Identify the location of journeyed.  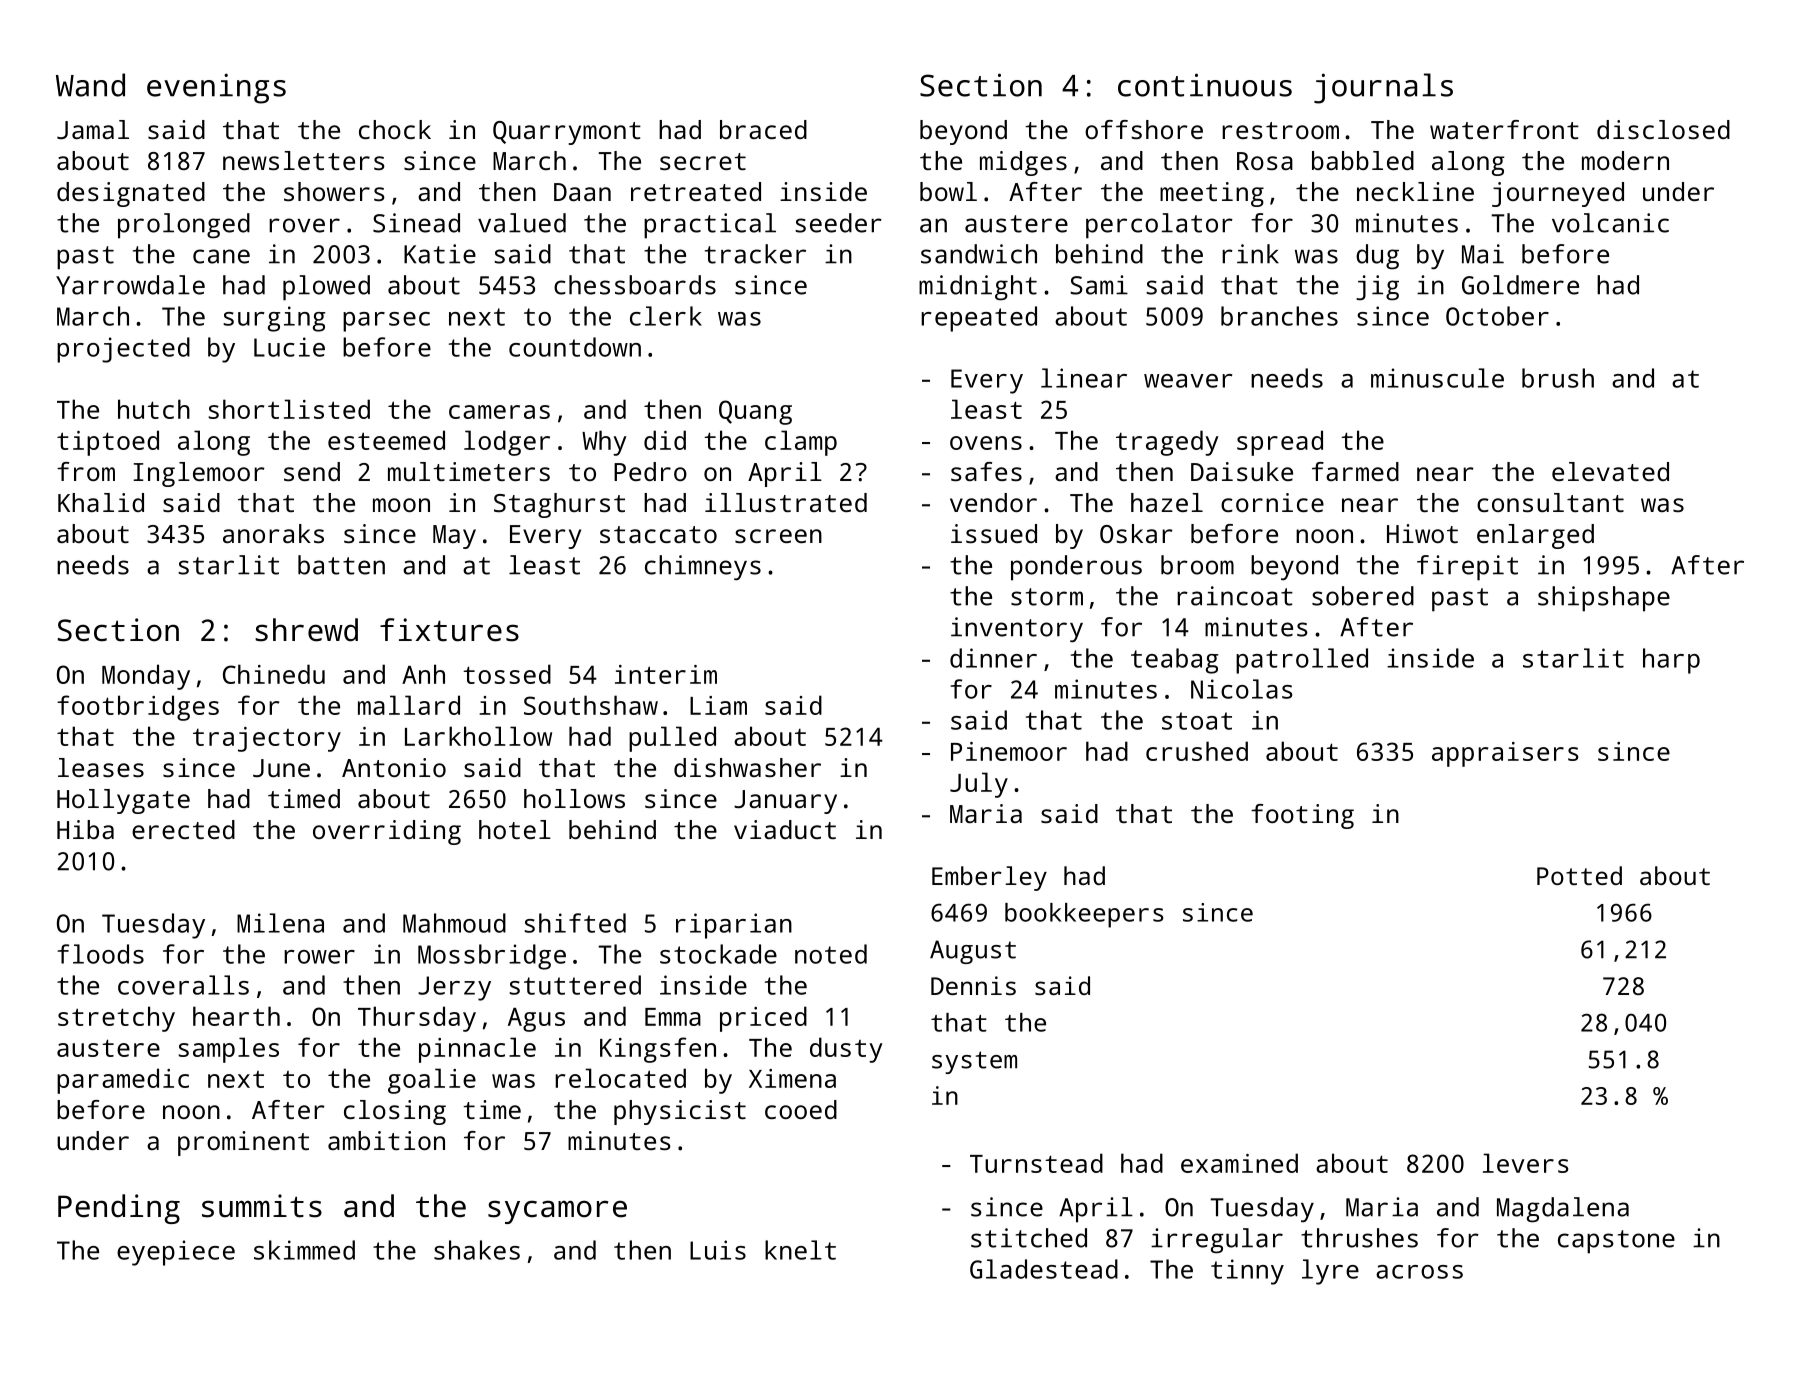
(1558, 194).
